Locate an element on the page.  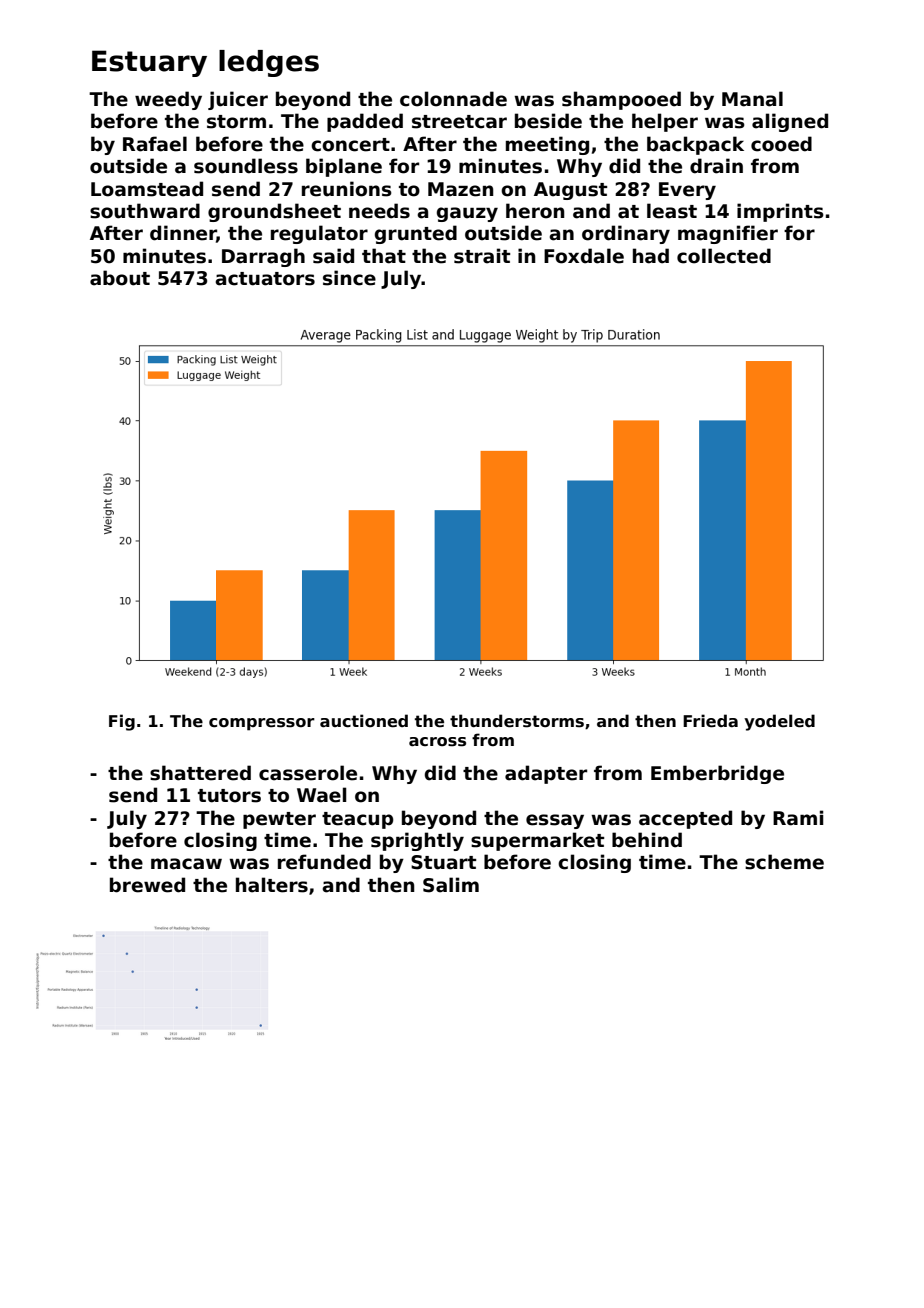
actuators is located at coordinates (265, 279).
